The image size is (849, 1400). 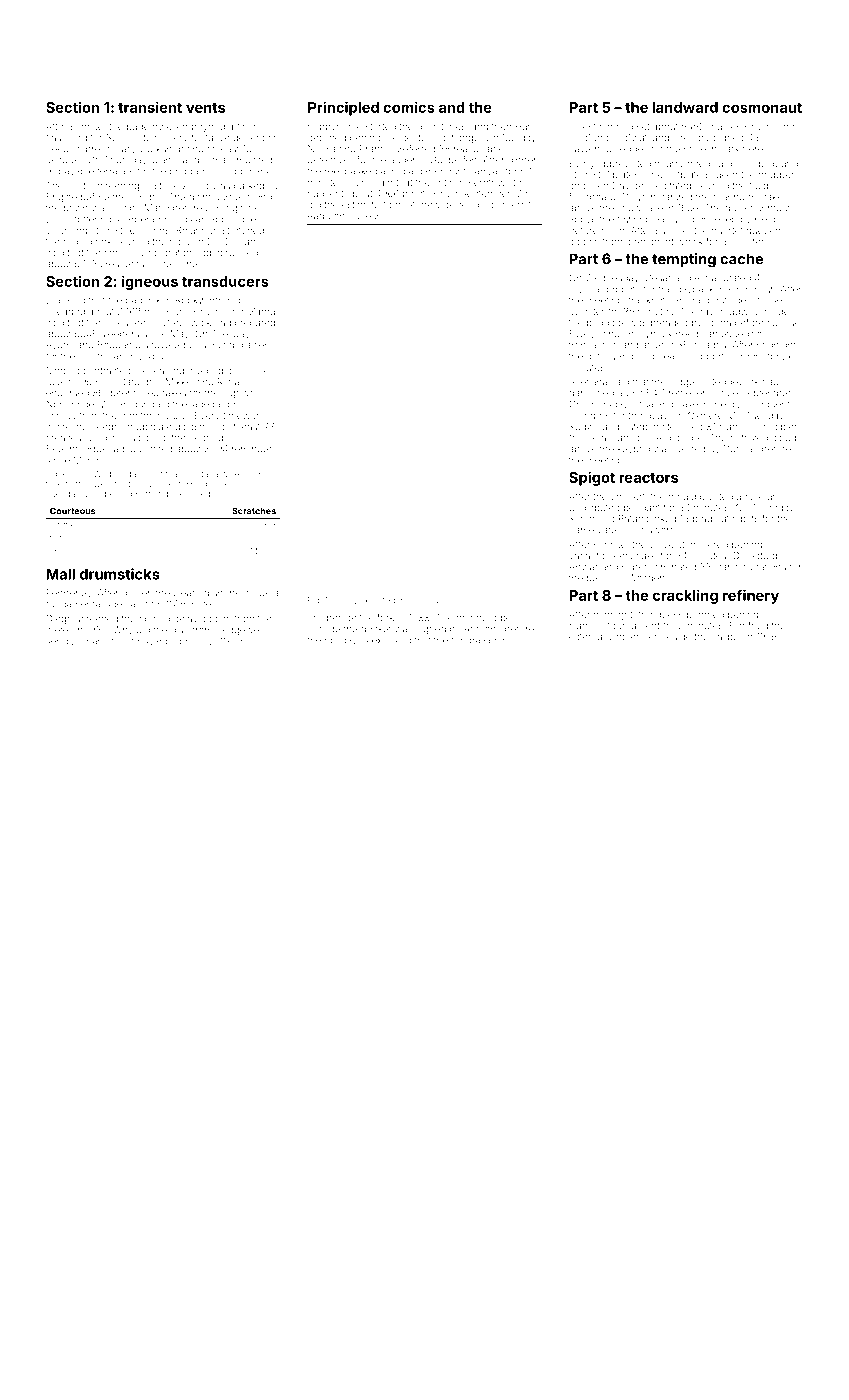 What do you see at coordinates (120, 574) in the screenshot?
I see `drumsticks` at bounding box center [120, 574].
